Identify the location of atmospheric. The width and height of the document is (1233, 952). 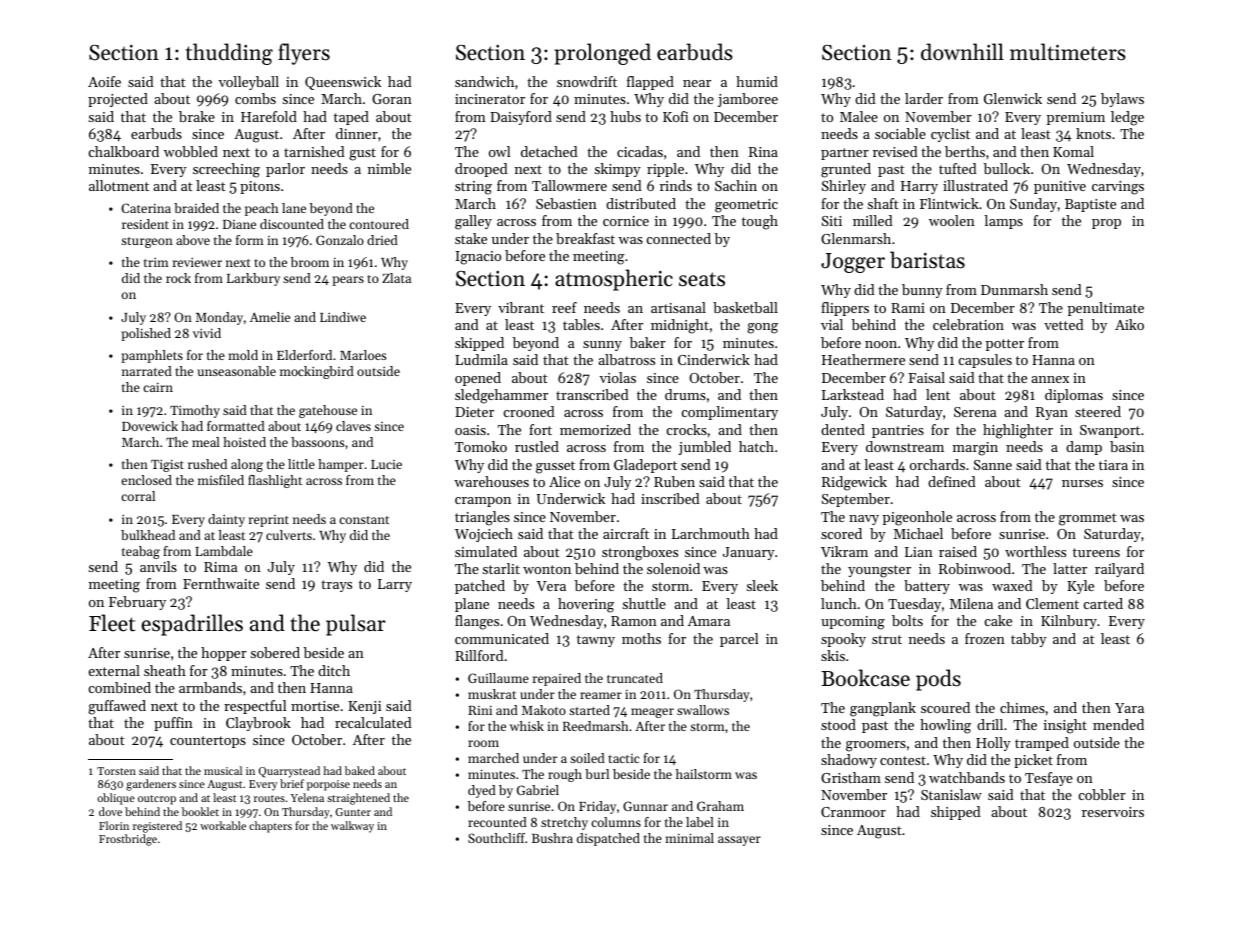
(614, 280).
